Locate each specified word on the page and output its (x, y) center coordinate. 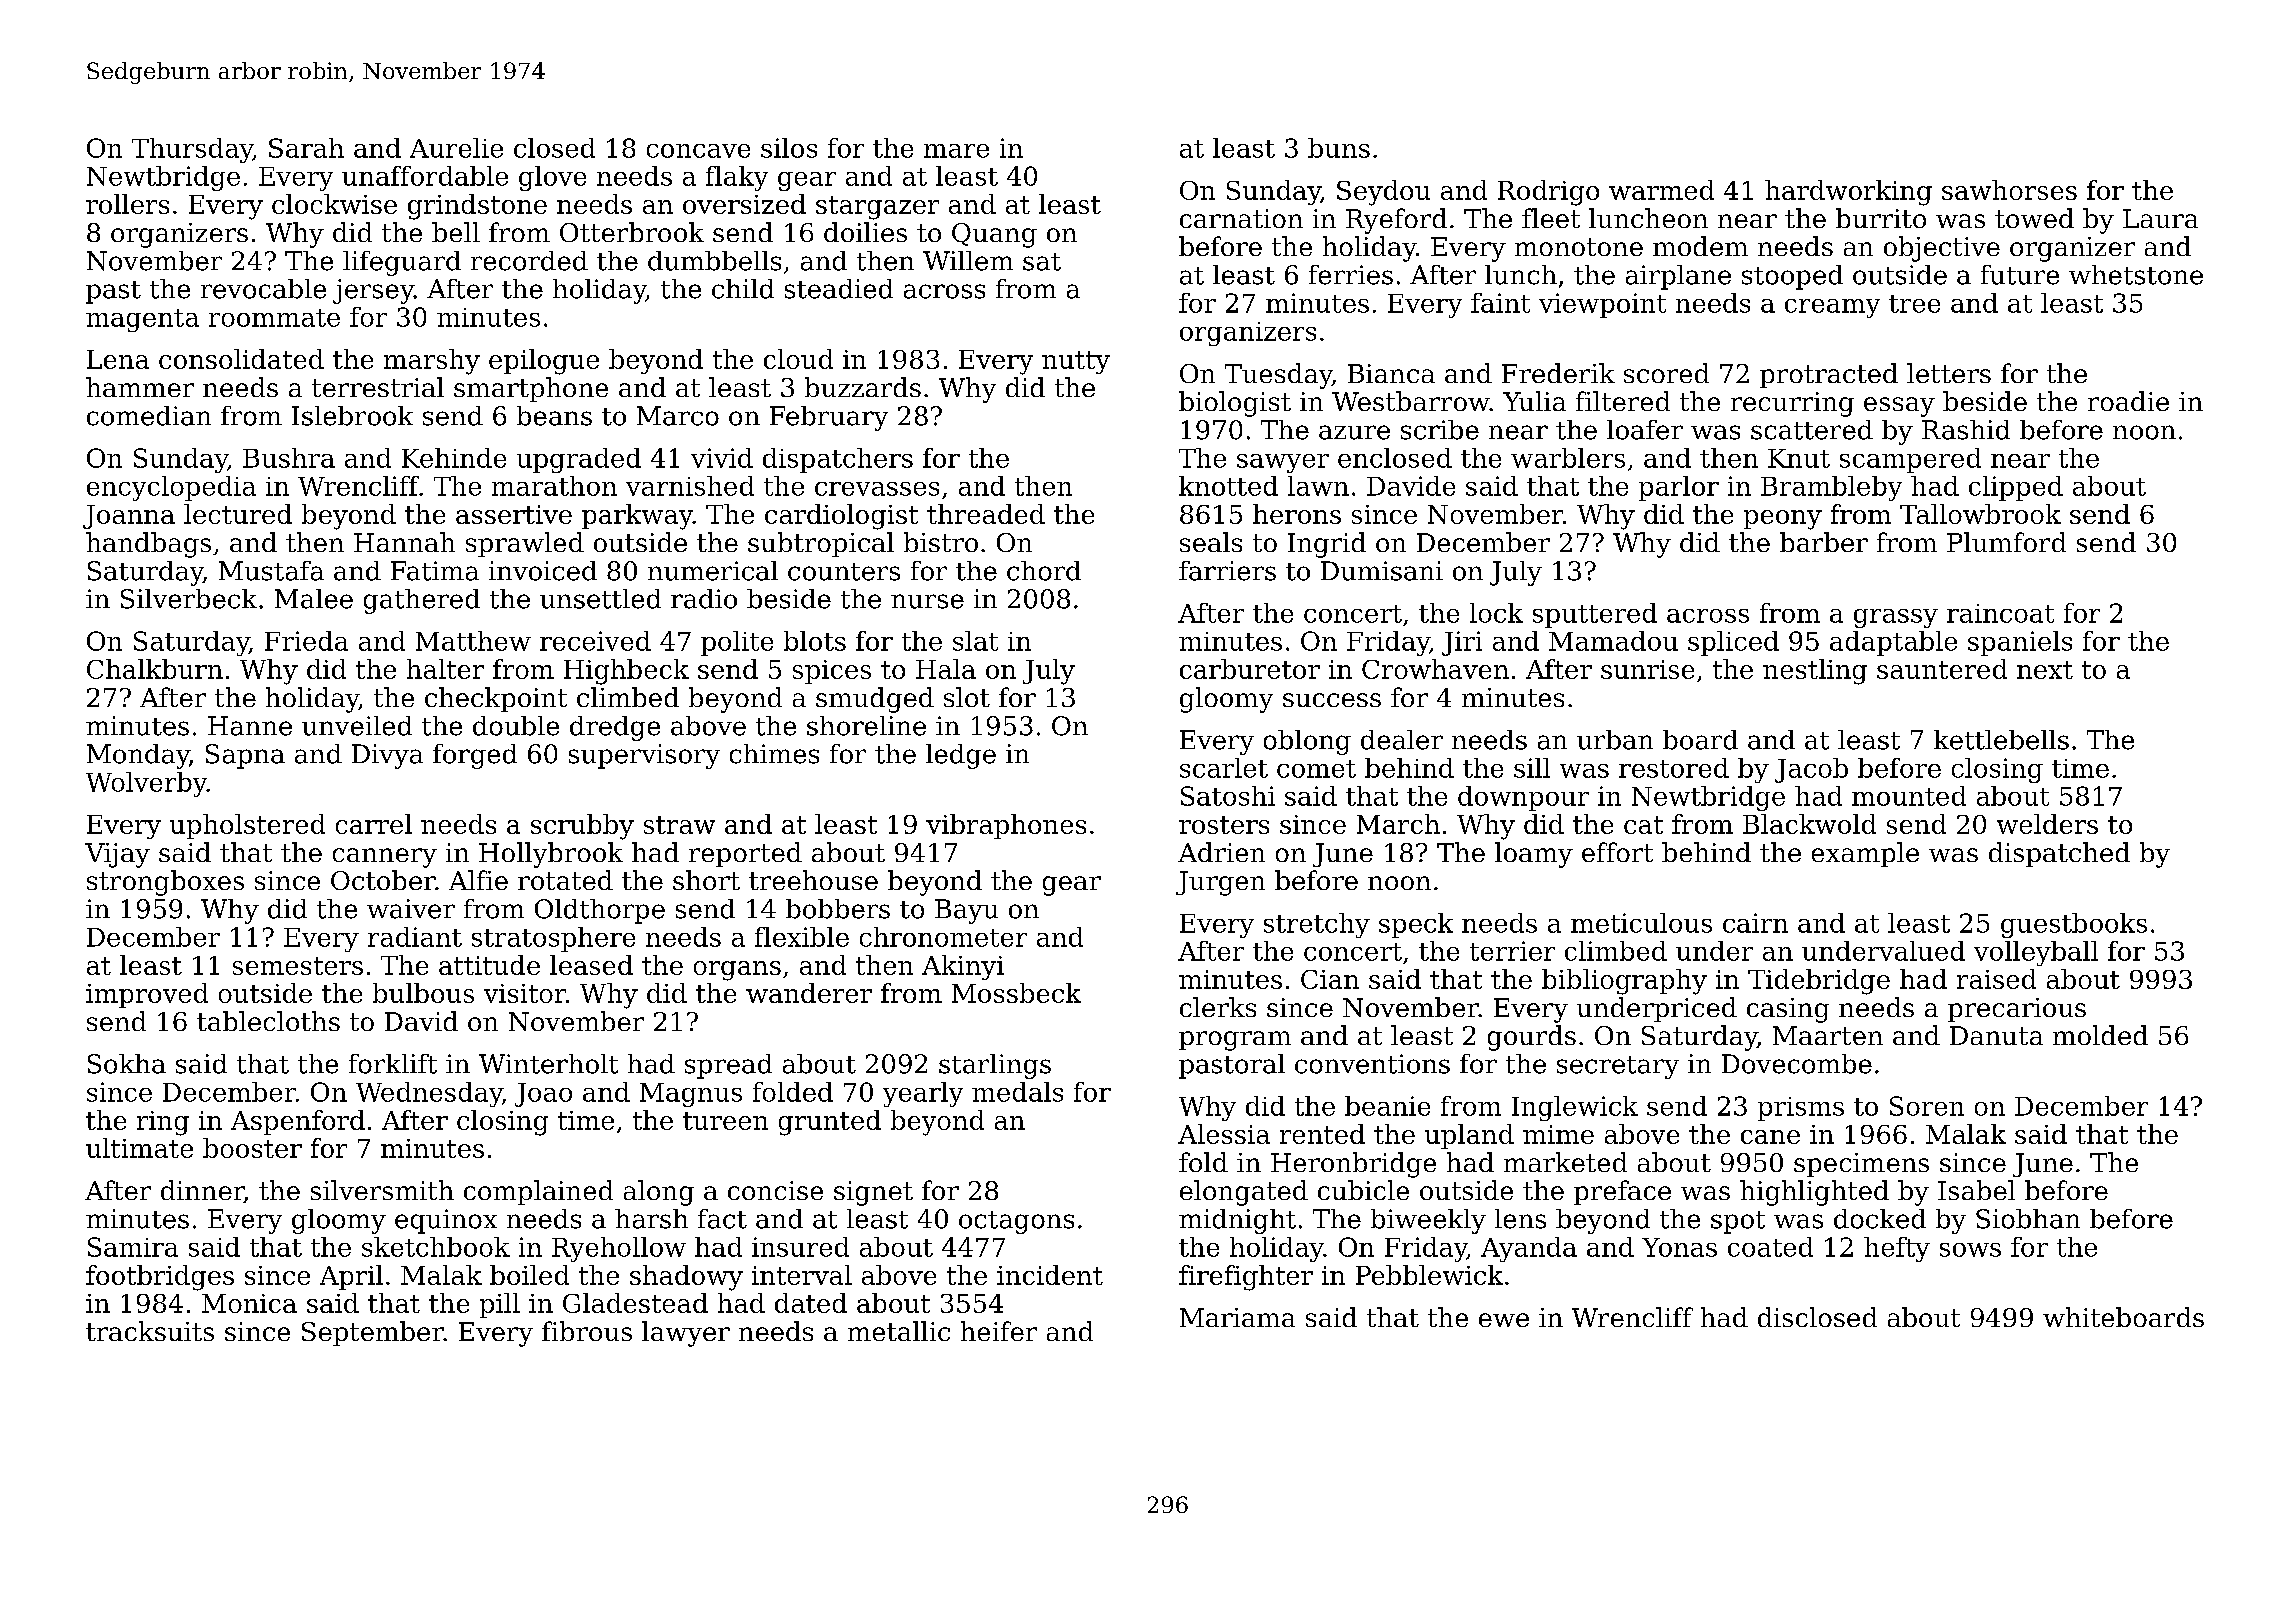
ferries (1351, 275)
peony (1783, 520)
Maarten (1828, 1035)
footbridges (160, 1278)
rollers (127, 204)
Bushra (289, 458)
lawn (1318, 486)
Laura (2160, 218)
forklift (393, 1064)
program (1235, 1041)
